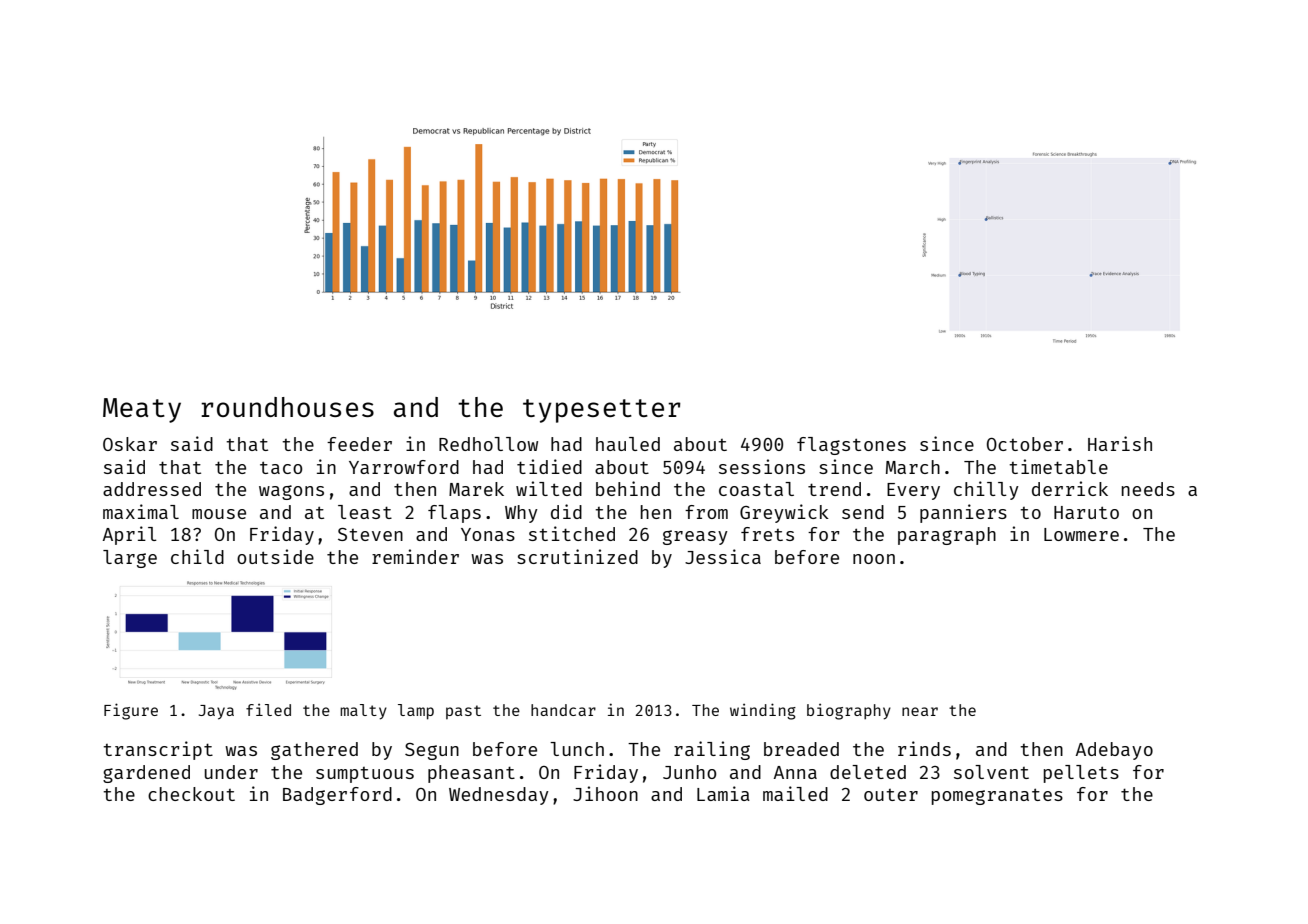 This screenshot has width=1308, height=924. What do you see at coordinates (602, 411) in the screenshot?
I see `typesetter` at bounding box center [602, 411].
